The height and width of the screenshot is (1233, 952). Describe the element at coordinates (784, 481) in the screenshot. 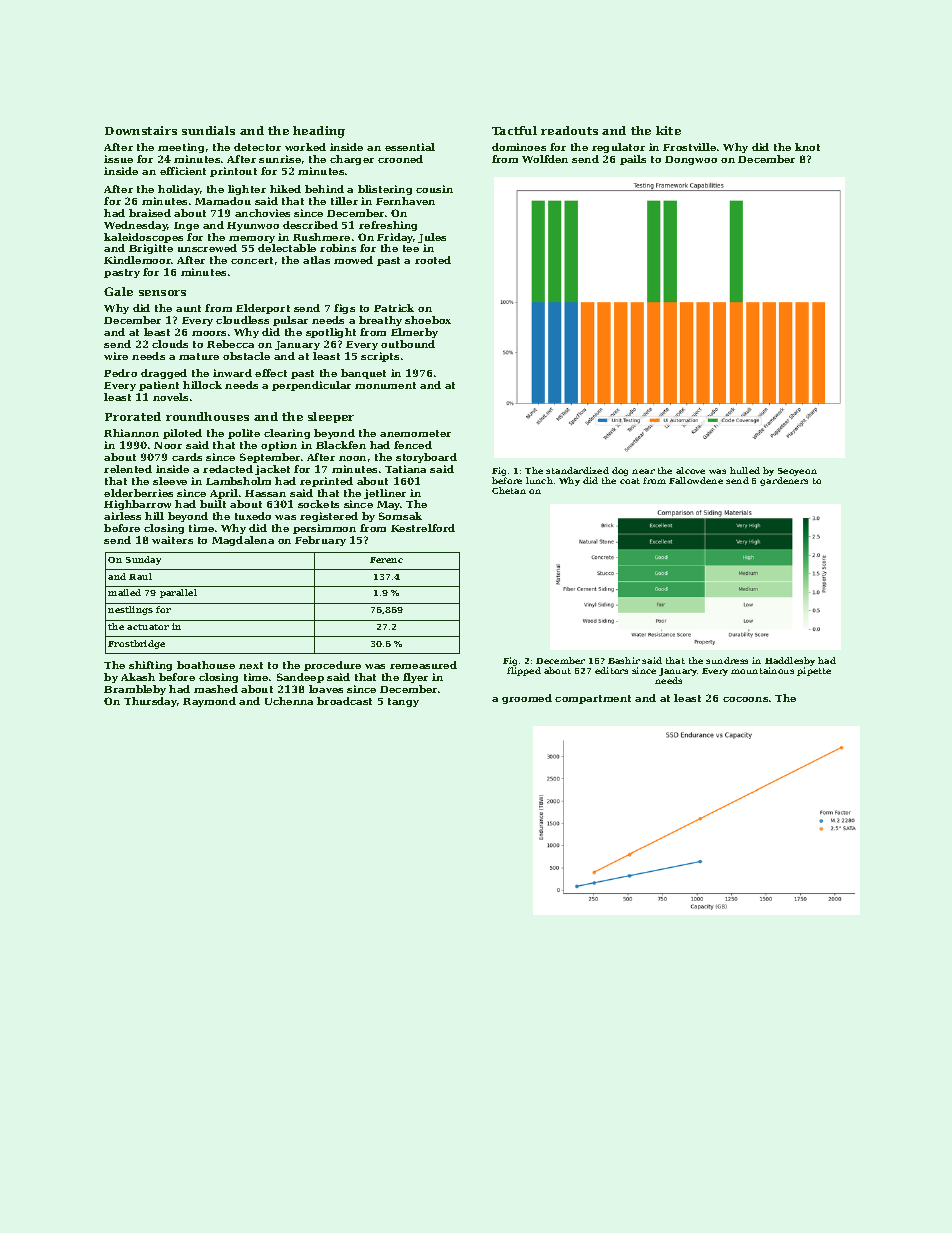

I see `gardeners` at that location.
